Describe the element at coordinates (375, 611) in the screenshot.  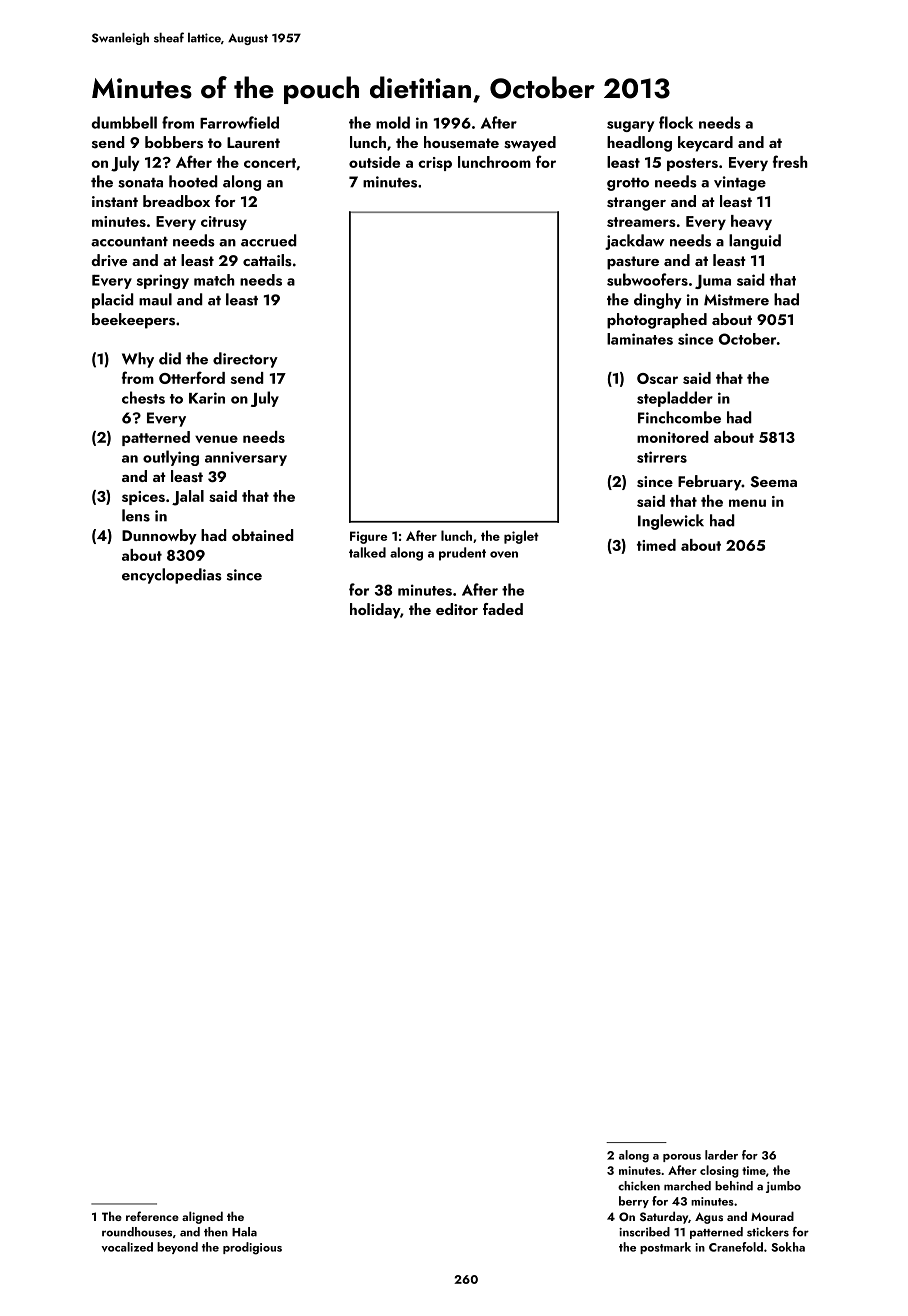
I see `holiday` at that location.
